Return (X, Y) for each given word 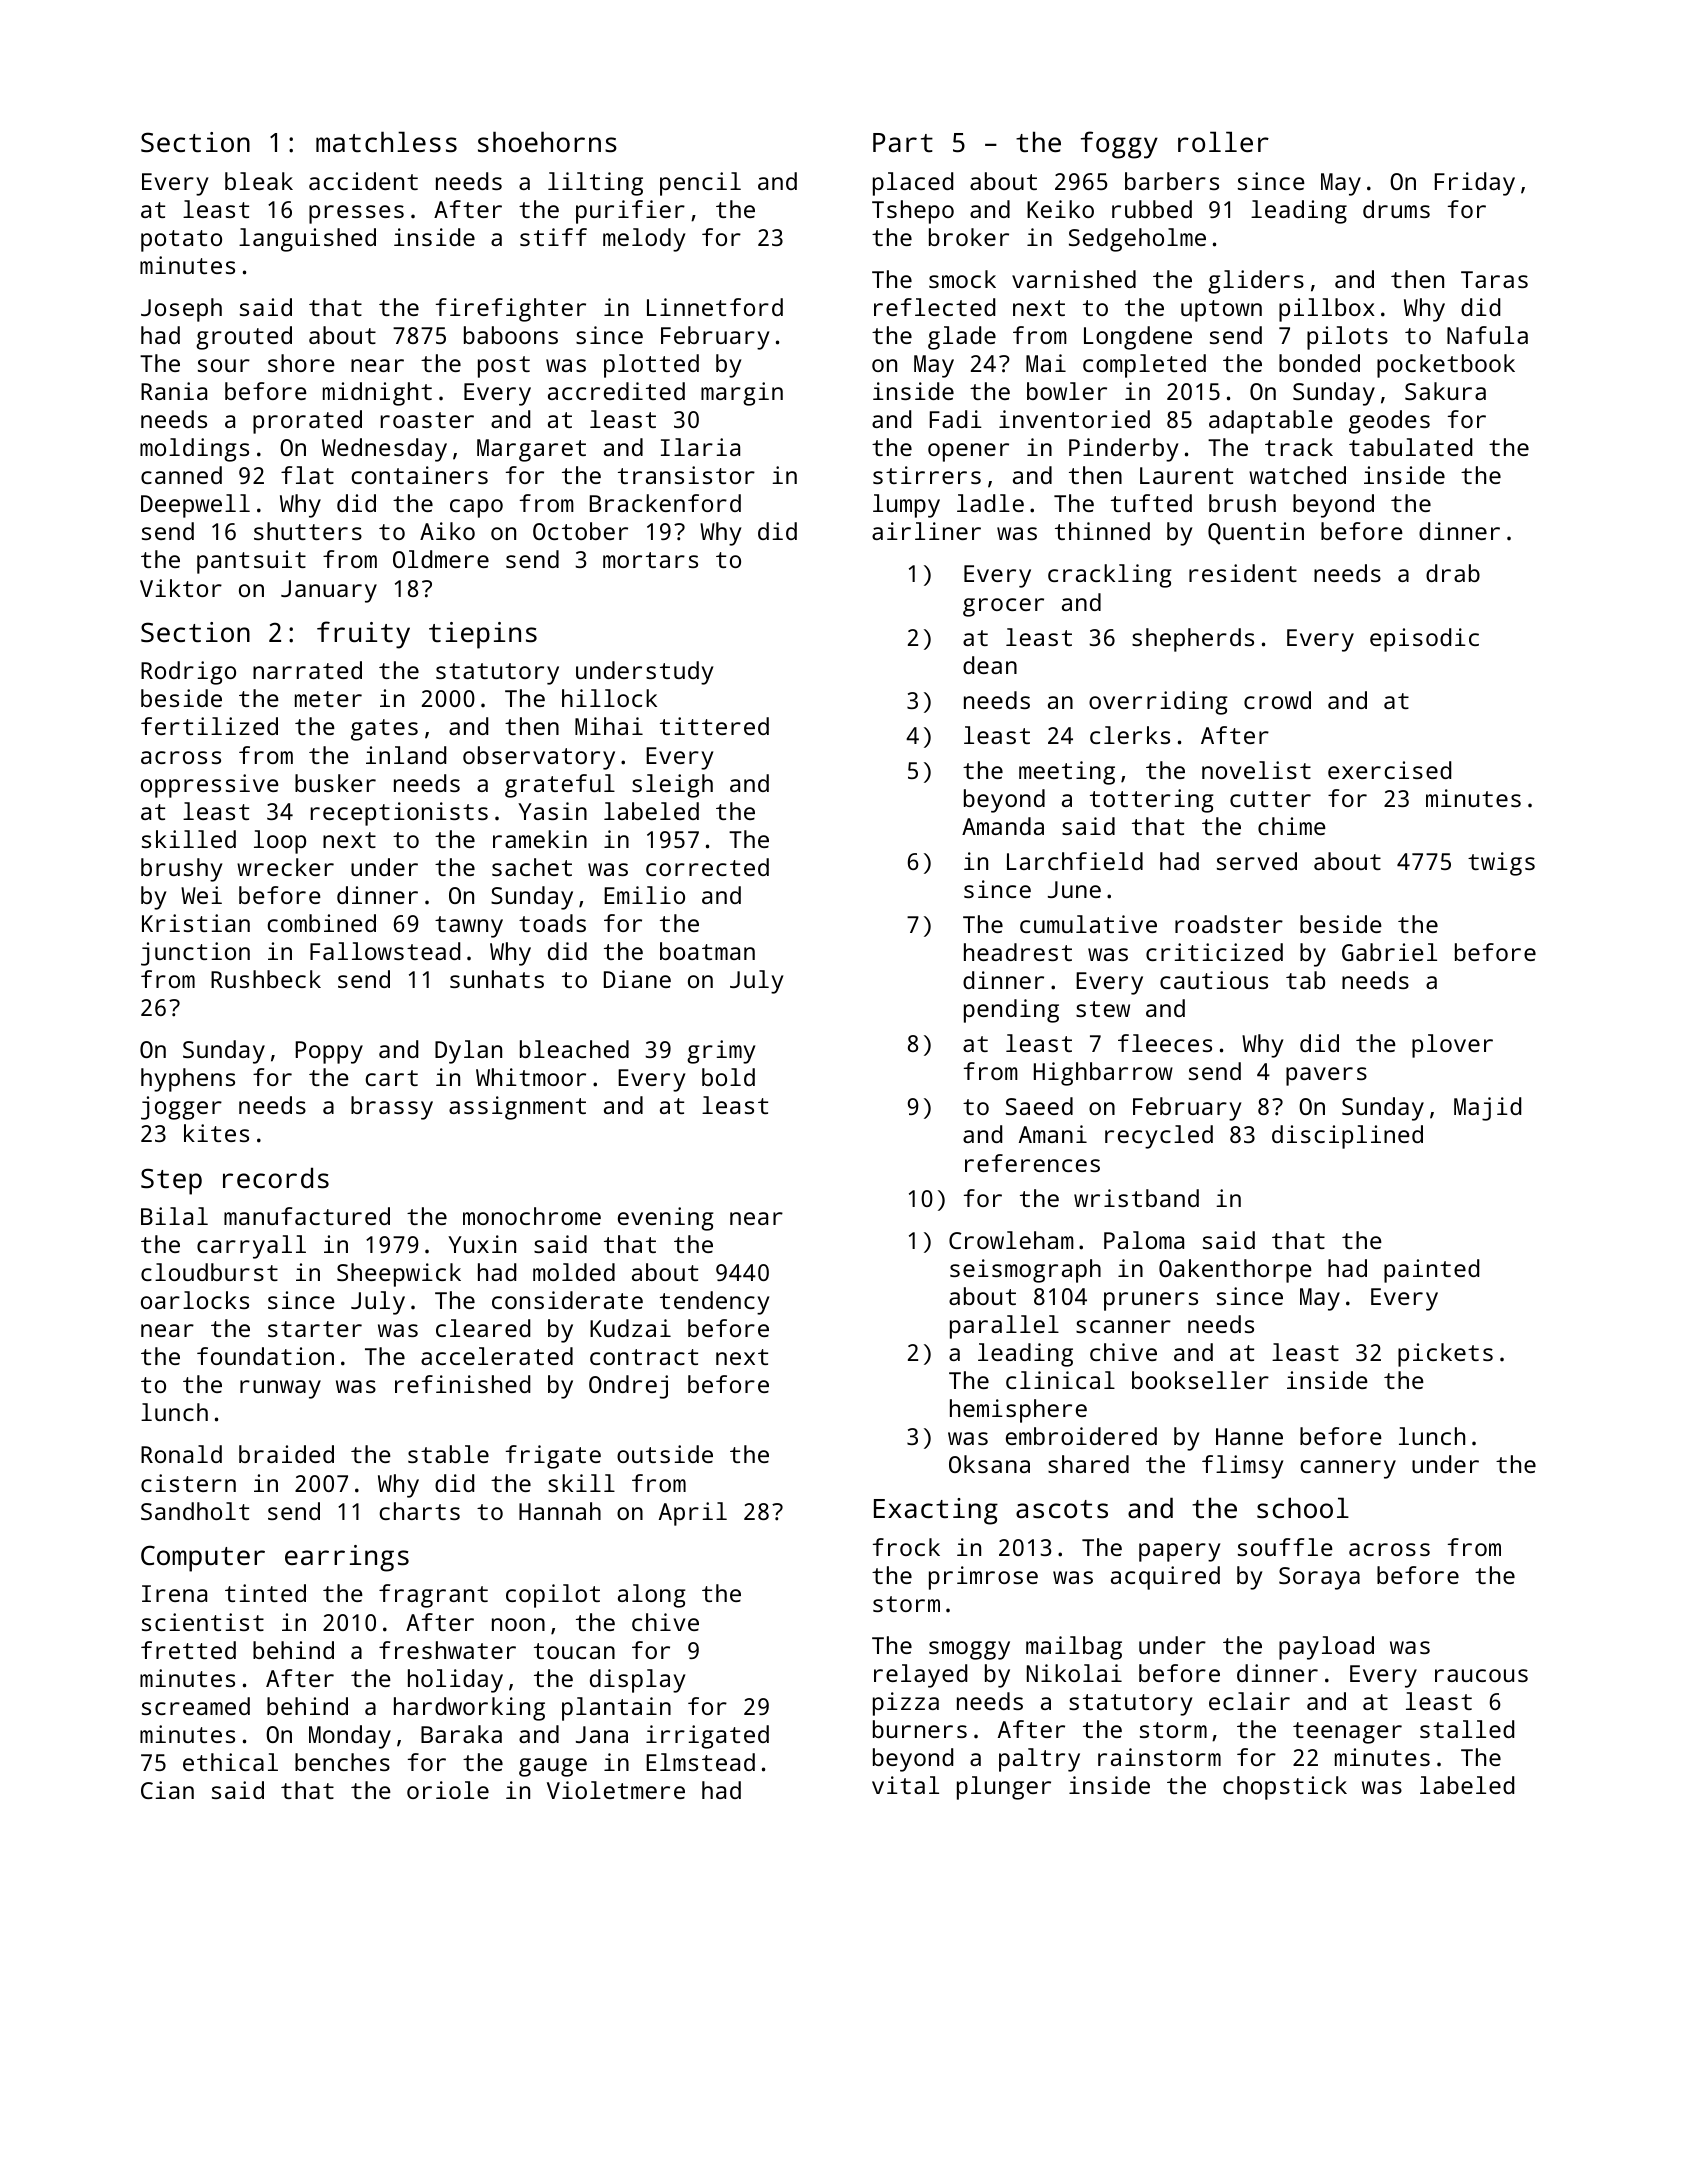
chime (1292, 826)
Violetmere (616, 1790)
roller (1223, 141)
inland (406, 755)
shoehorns (547, 142)
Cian (167, 1790)
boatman (707, 951)
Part (903, 142)
